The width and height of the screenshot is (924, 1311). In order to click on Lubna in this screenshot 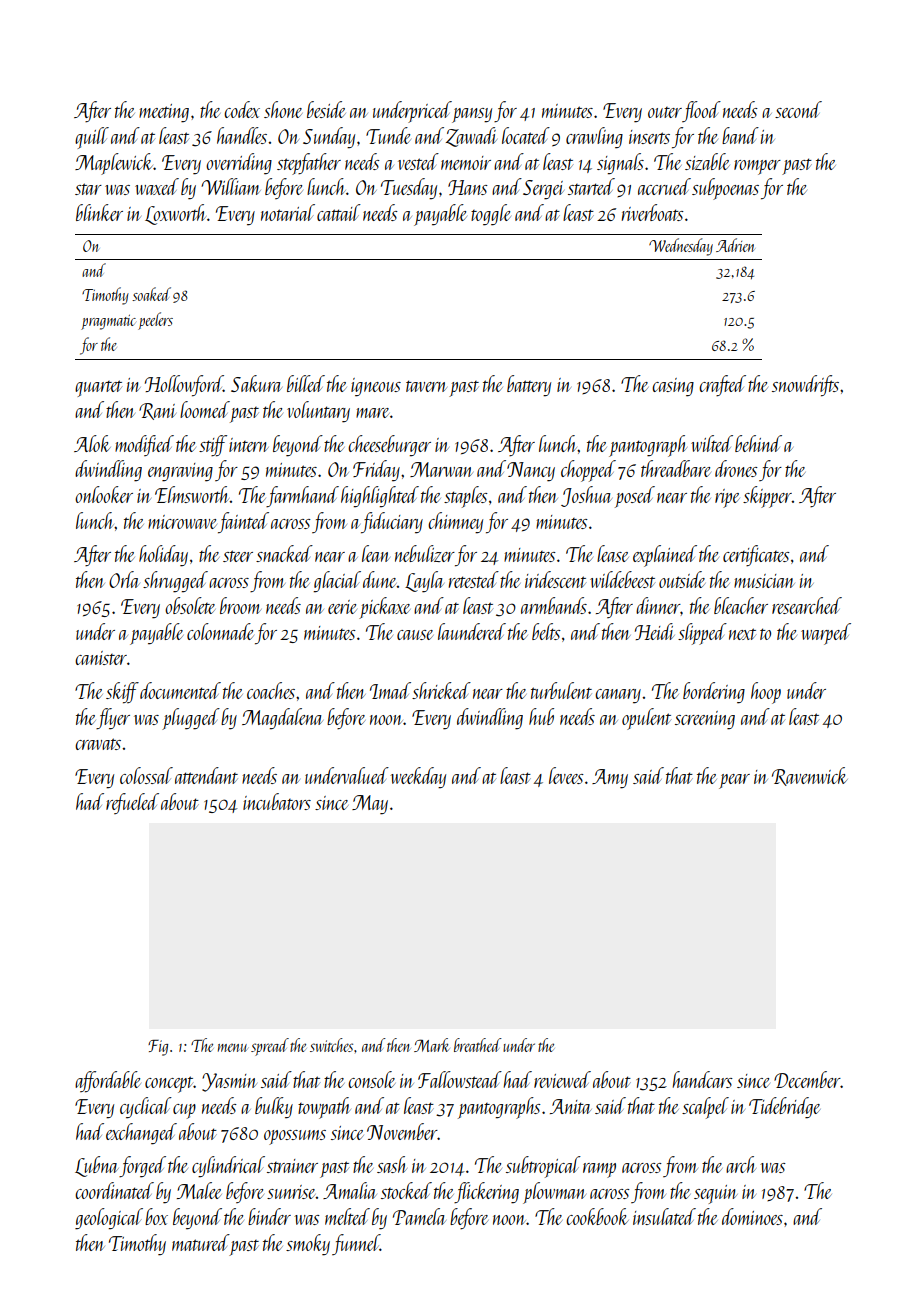, I will do `click(97, 1166)`.
